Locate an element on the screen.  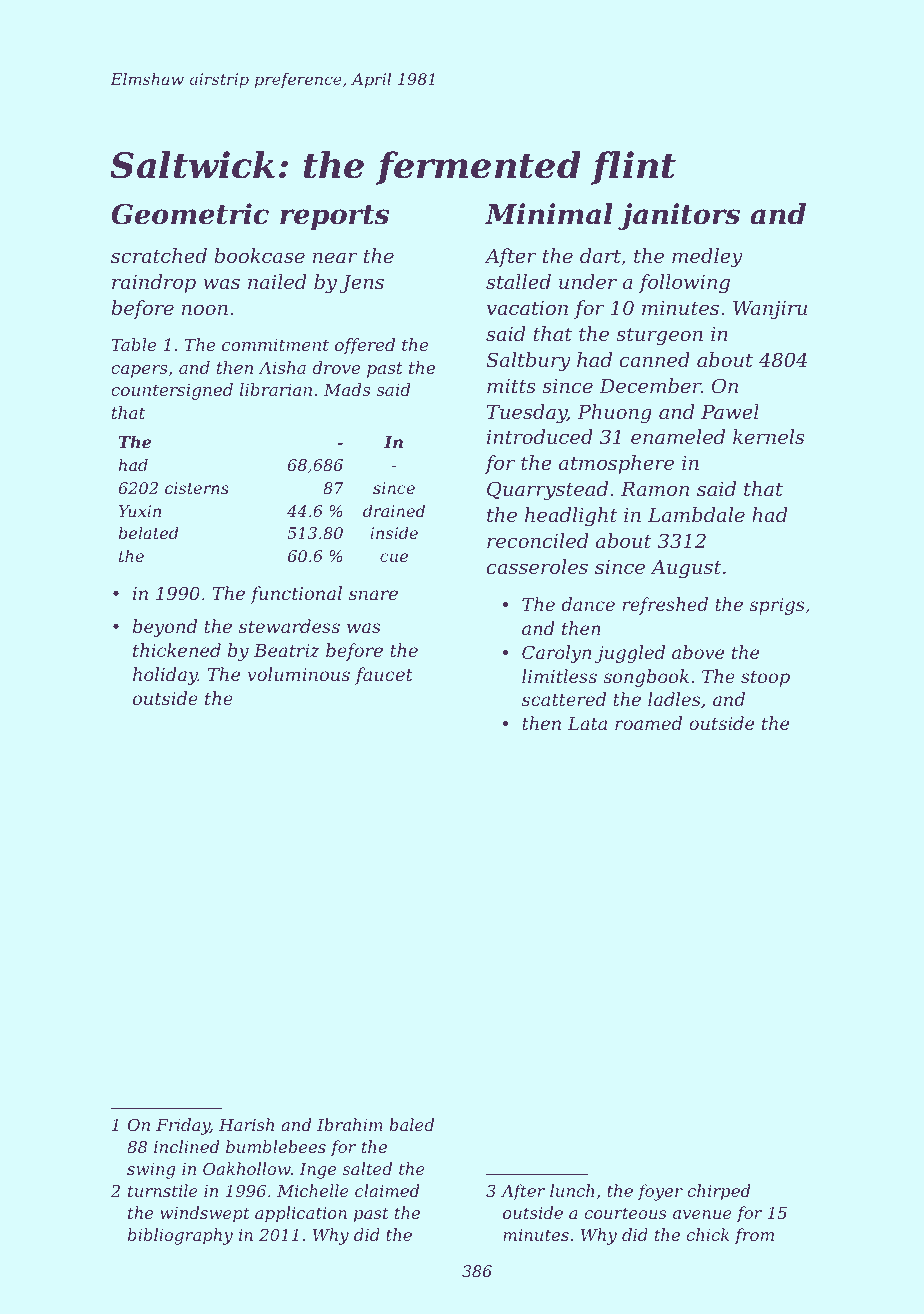
dance is located at coordinates (588, 604).
